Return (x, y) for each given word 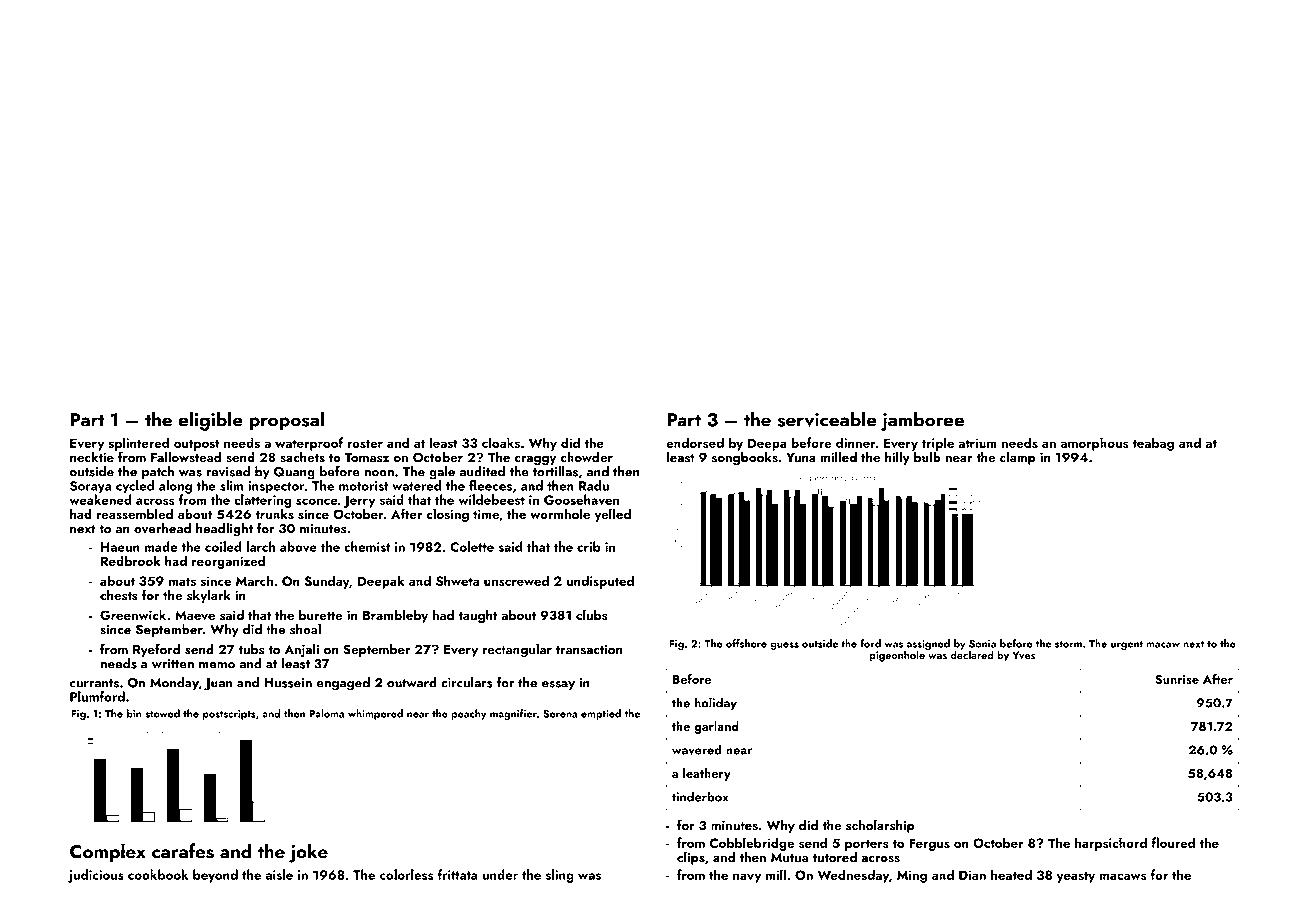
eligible (211, 421)
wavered (697, 749)
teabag (1153, 444)
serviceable (827, 419)
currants (94, 683)
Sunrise (1177, 679)
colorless (406, 874)
